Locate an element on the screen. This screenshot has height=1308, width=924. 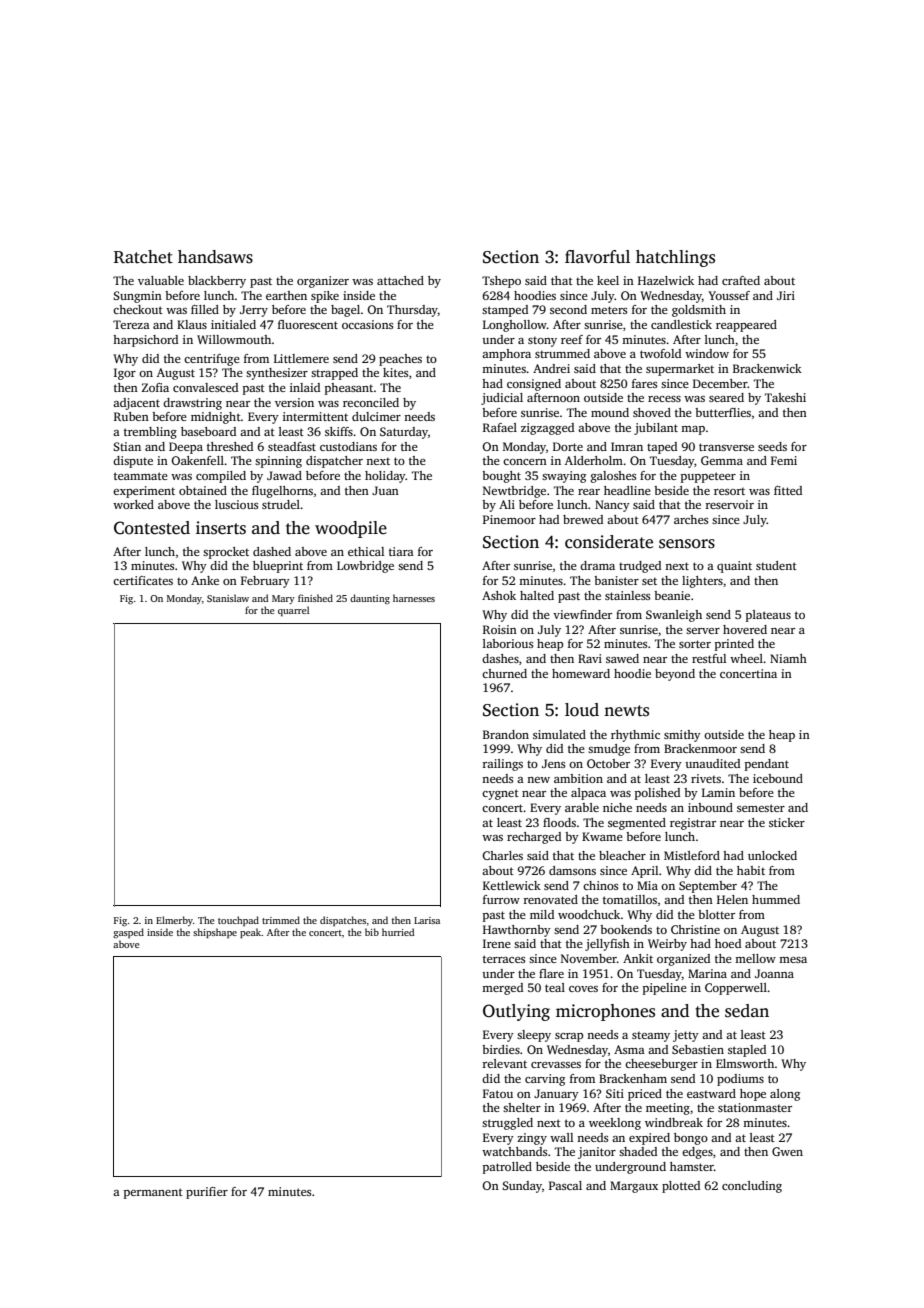
purifier is located at coordinates (207, 1193).
